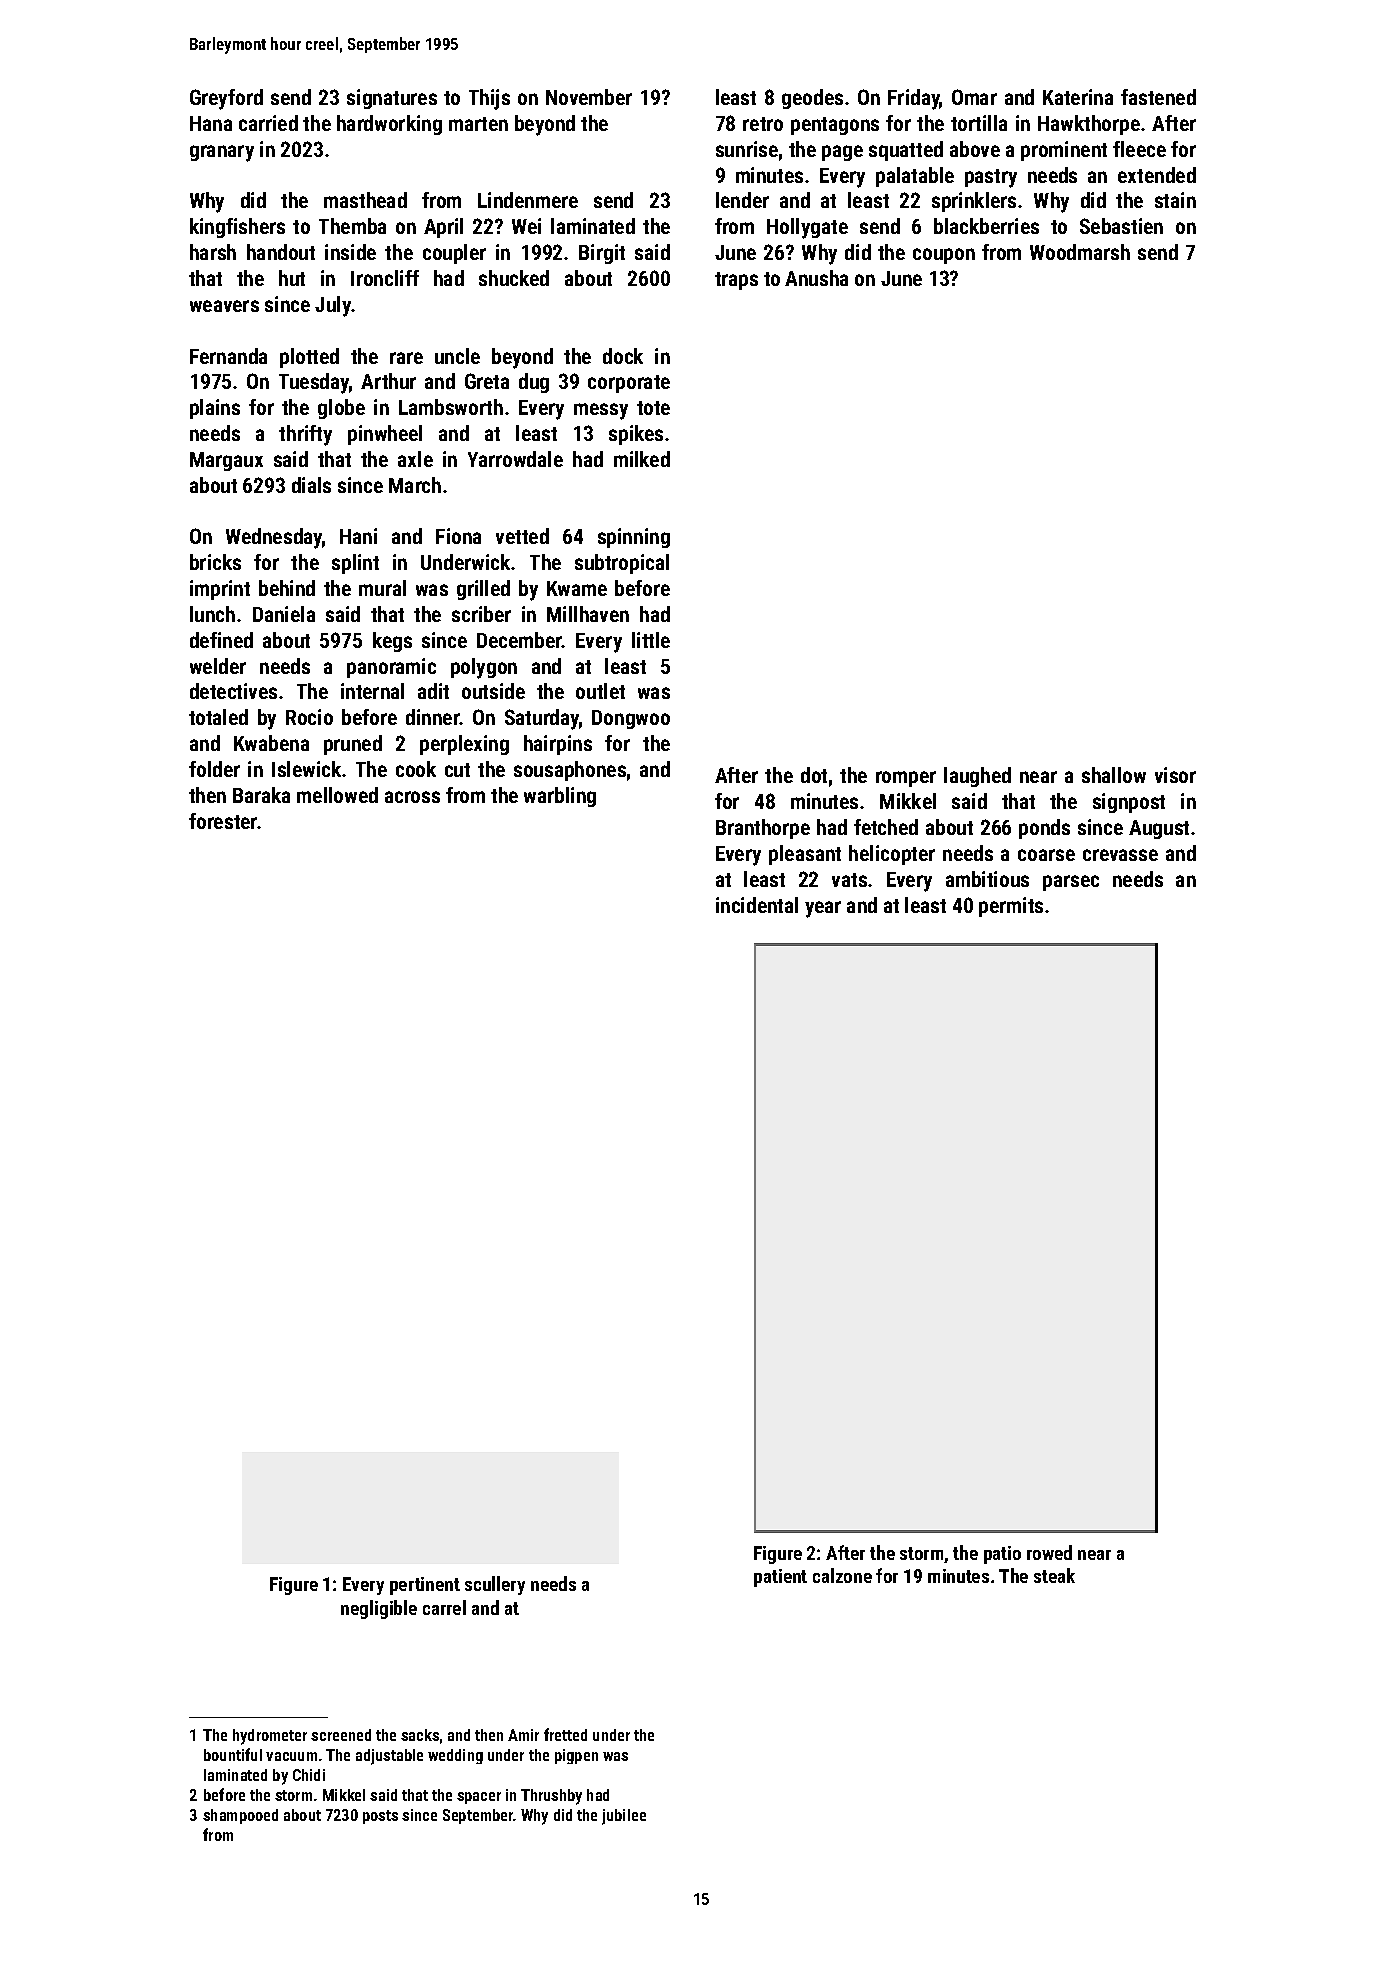  Describe the element at coordinates (757, 905) in the page. I see `incidental` at that location.
